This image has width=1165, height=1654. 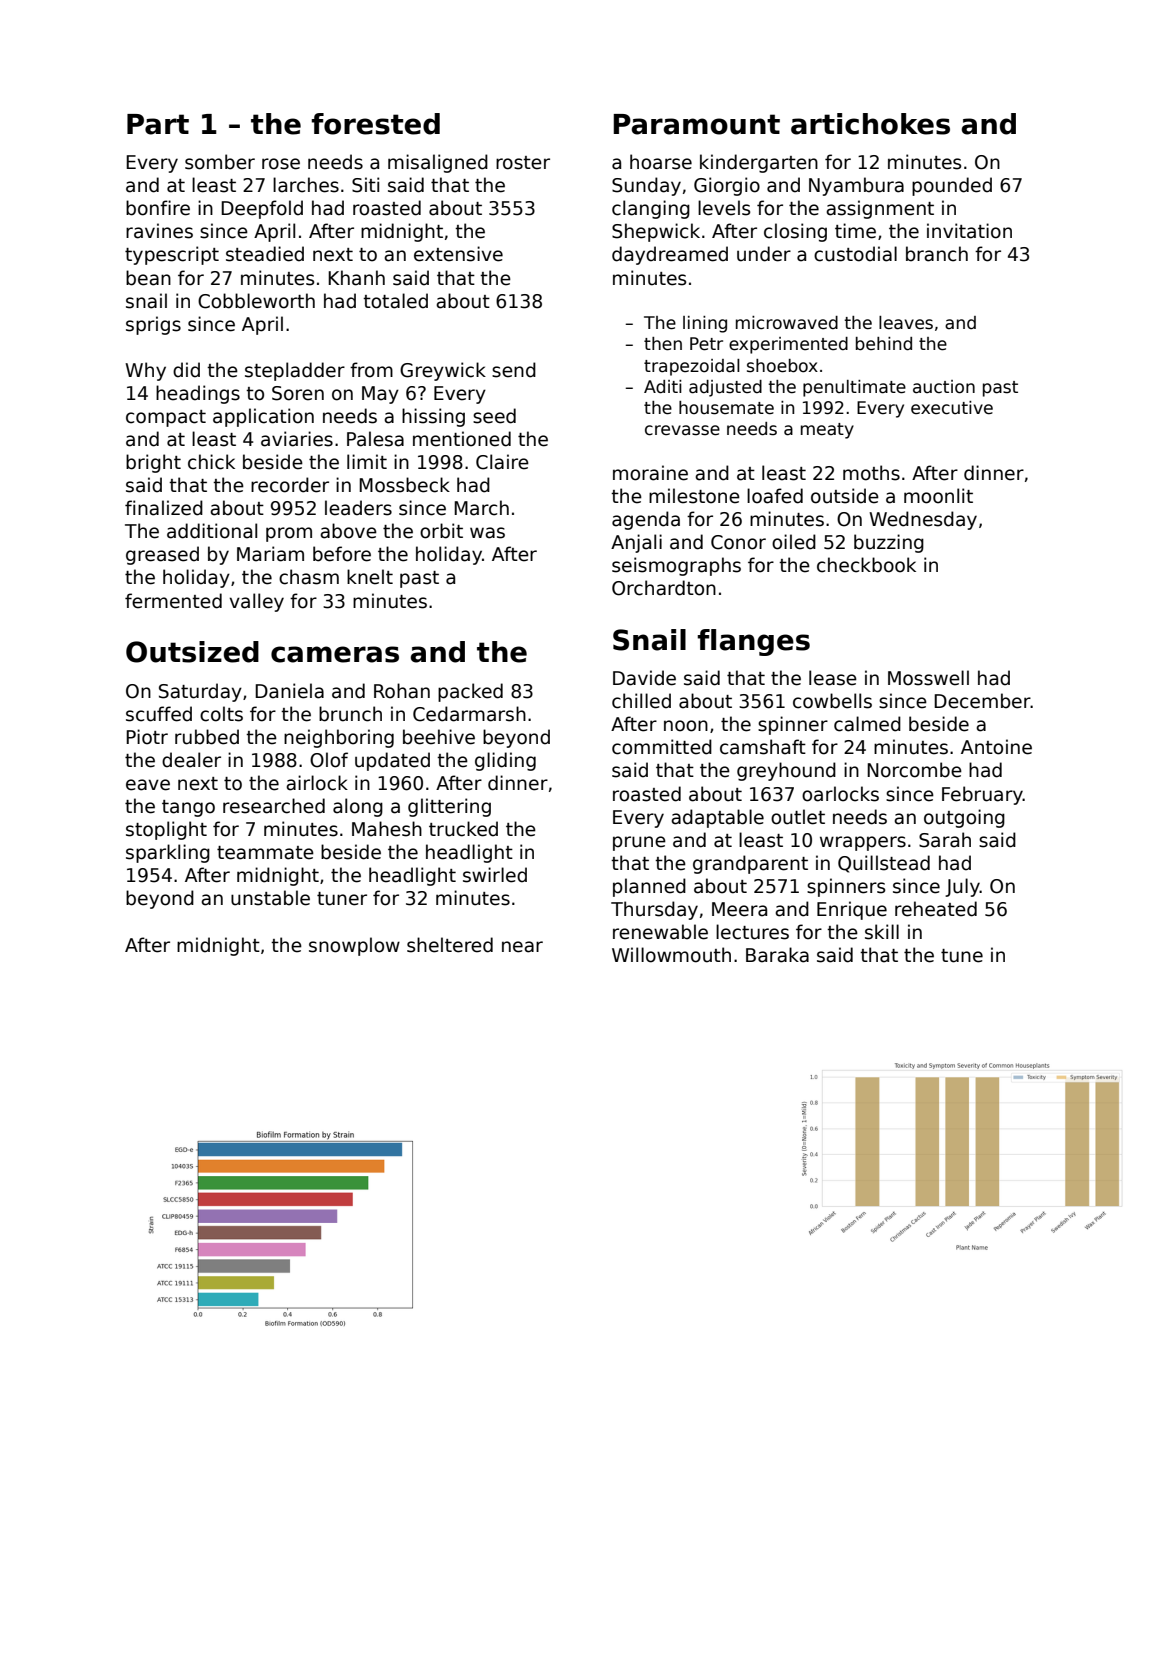 I want to click on flanges, so click(x=753, y=642).
